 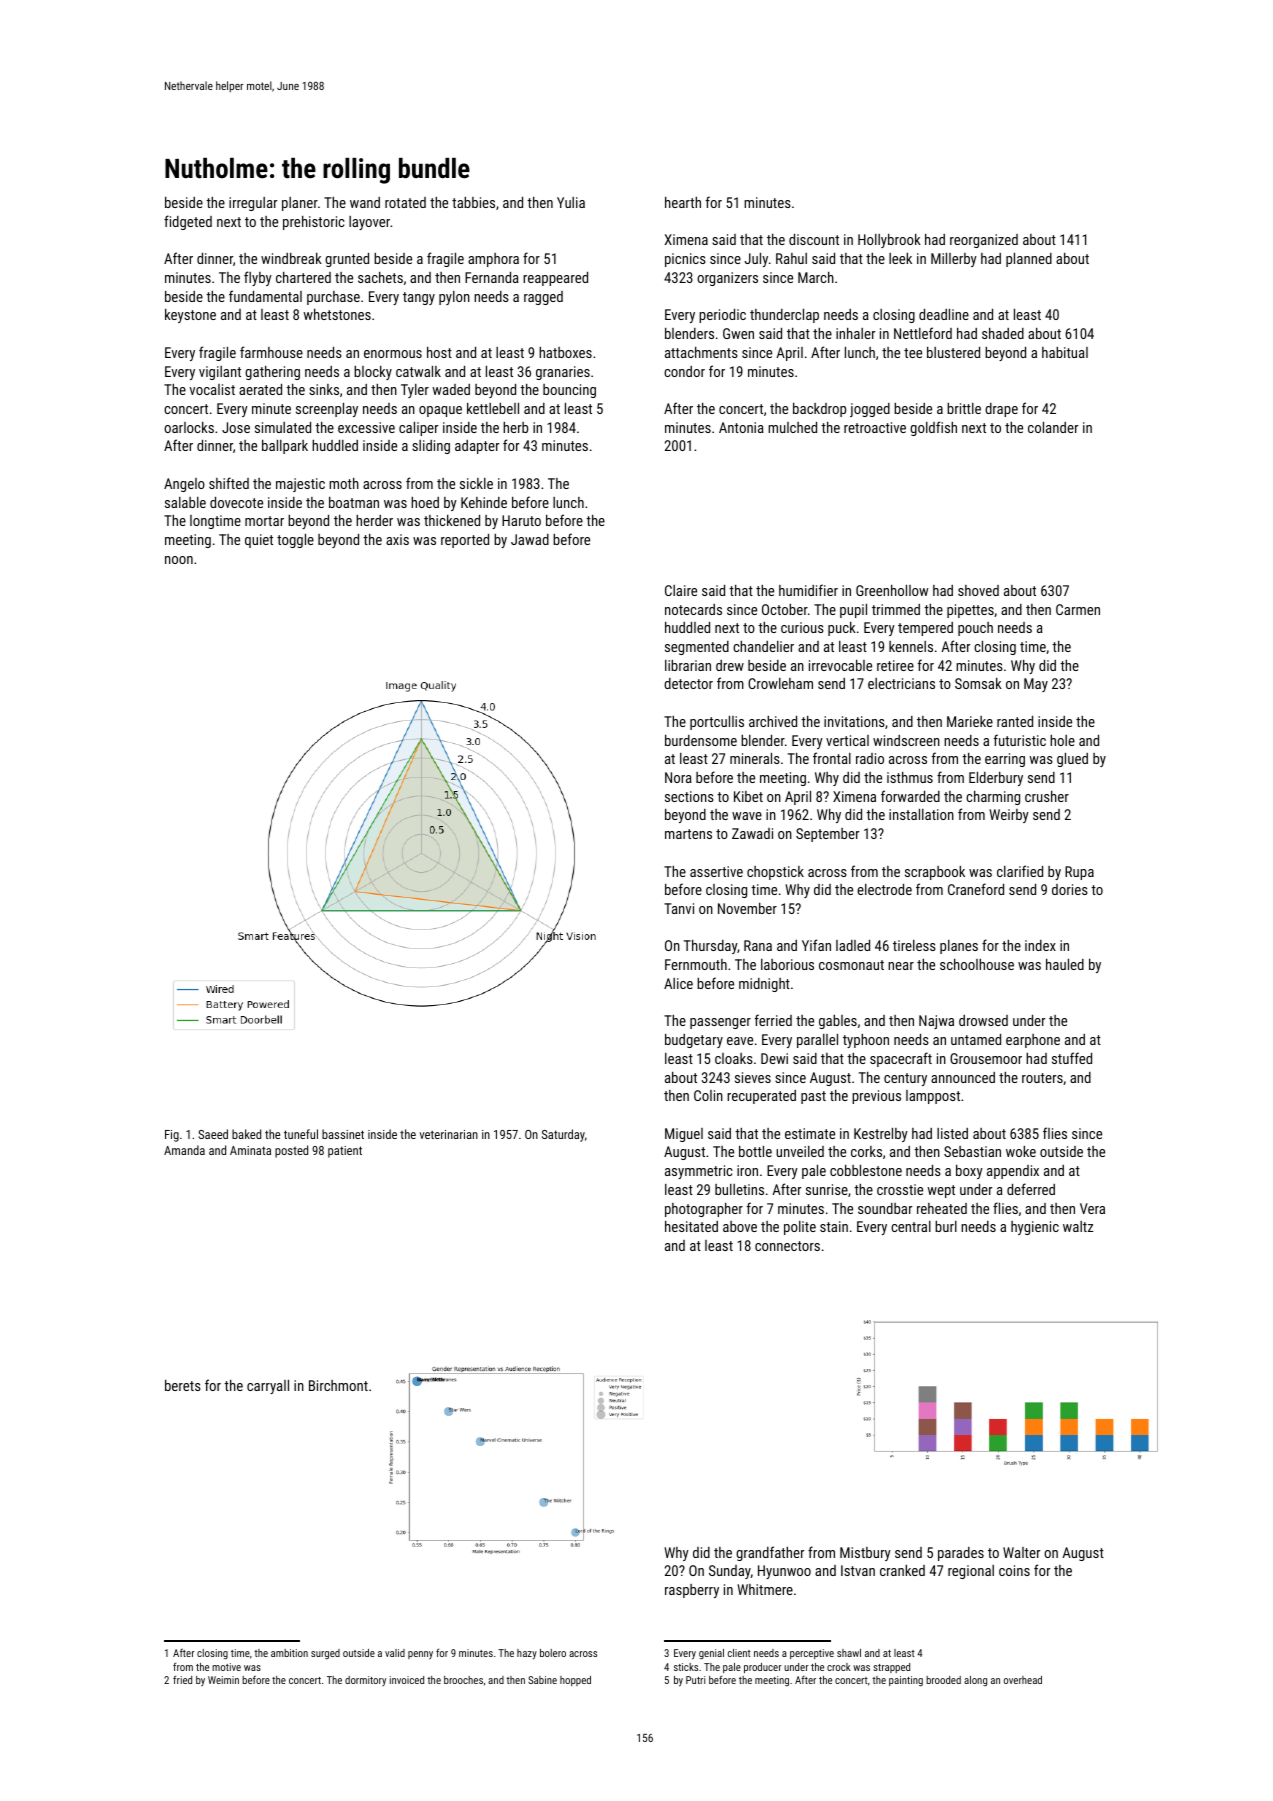 I want to click on rotated, so click(x=405, y=202).
